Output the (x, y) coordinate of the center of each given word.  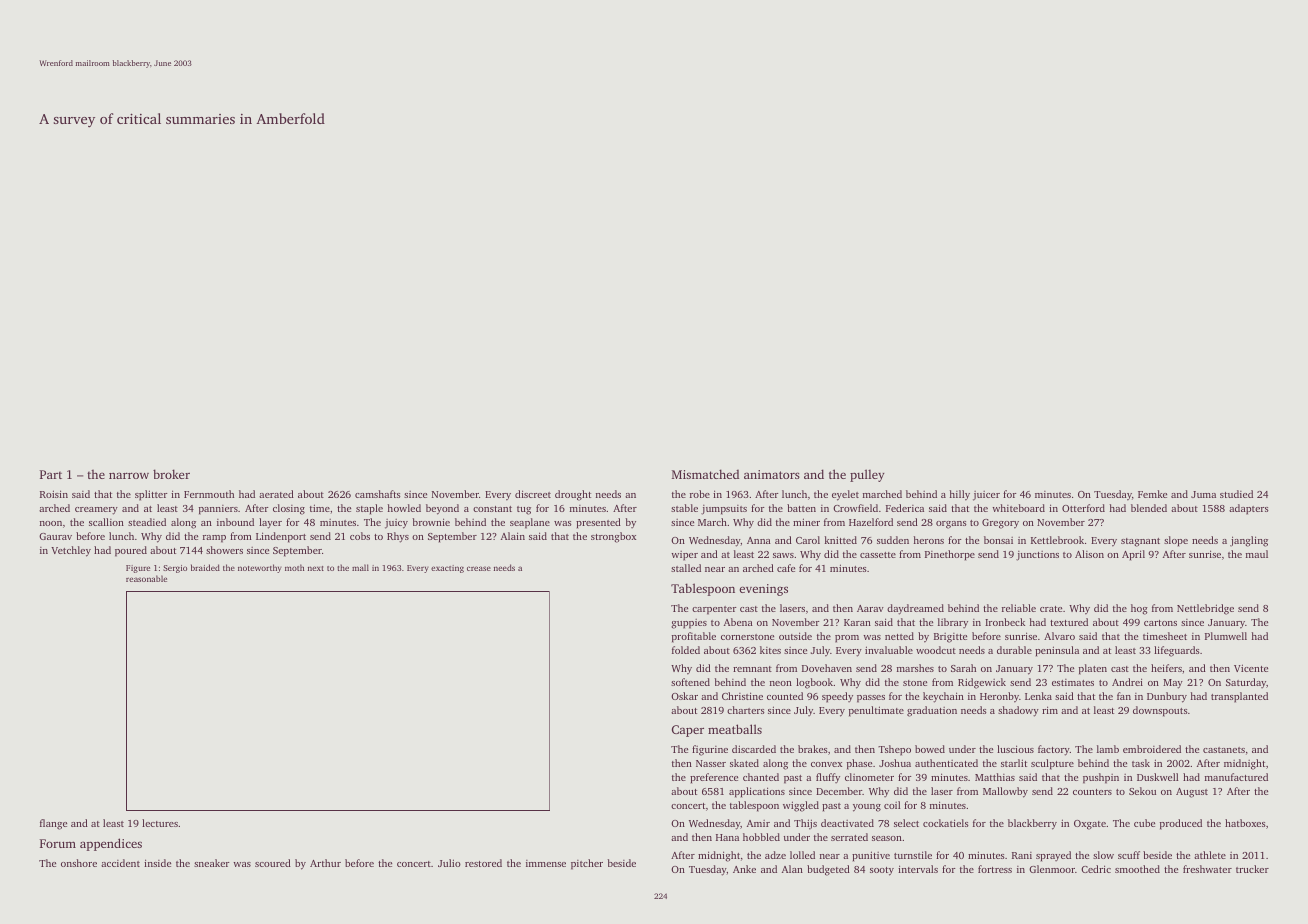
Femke (1152, 494)
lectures (160, 823)
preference (714, 778)
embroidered (1152, 749)
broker (171, 474)
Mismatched (705, 474)
